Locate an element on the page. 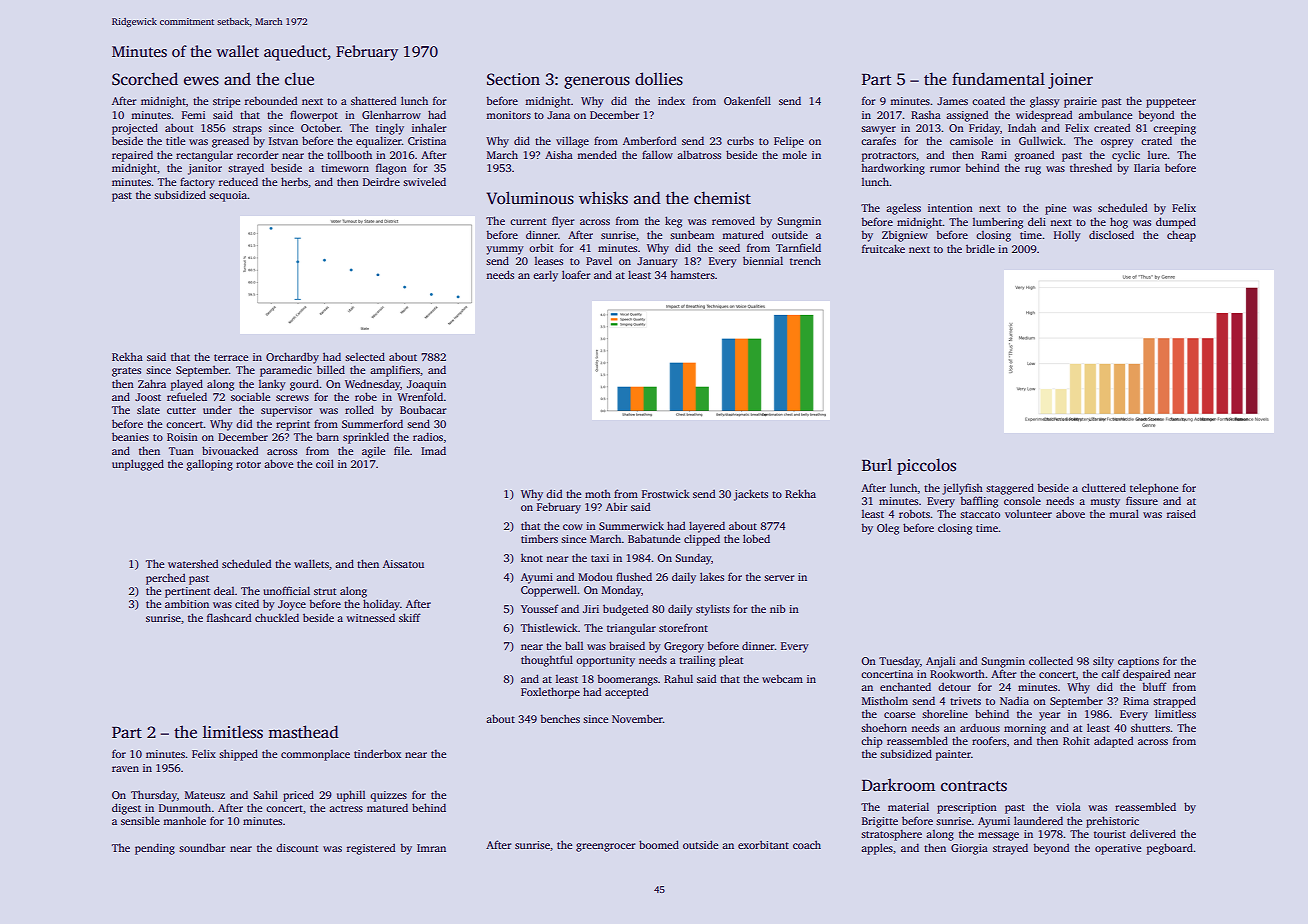 The image size is (1308, 924). pegboard is located at coordinates (1170, 849).
